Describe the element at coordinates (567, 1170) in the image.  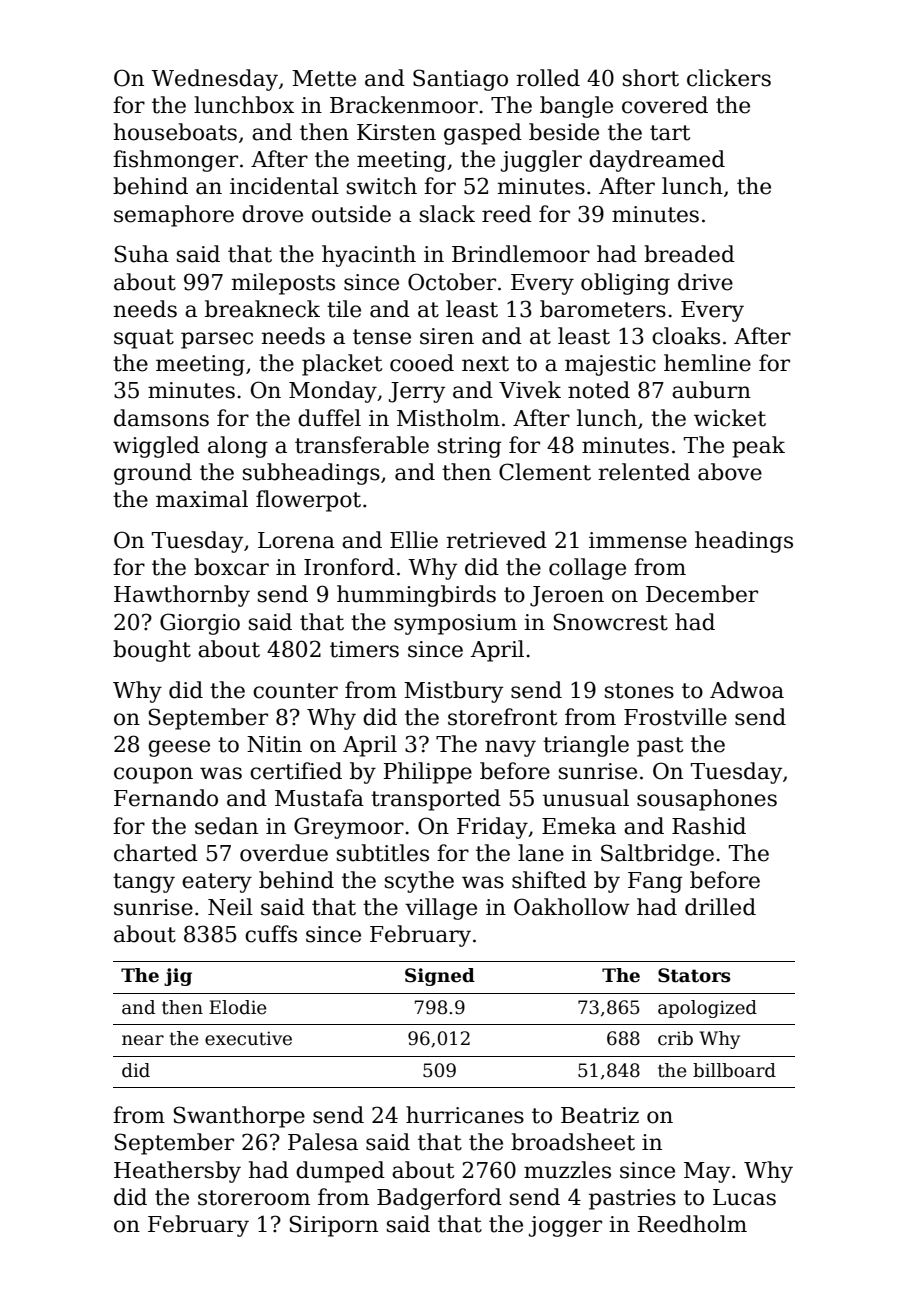
I see `muzzles` at that location.
